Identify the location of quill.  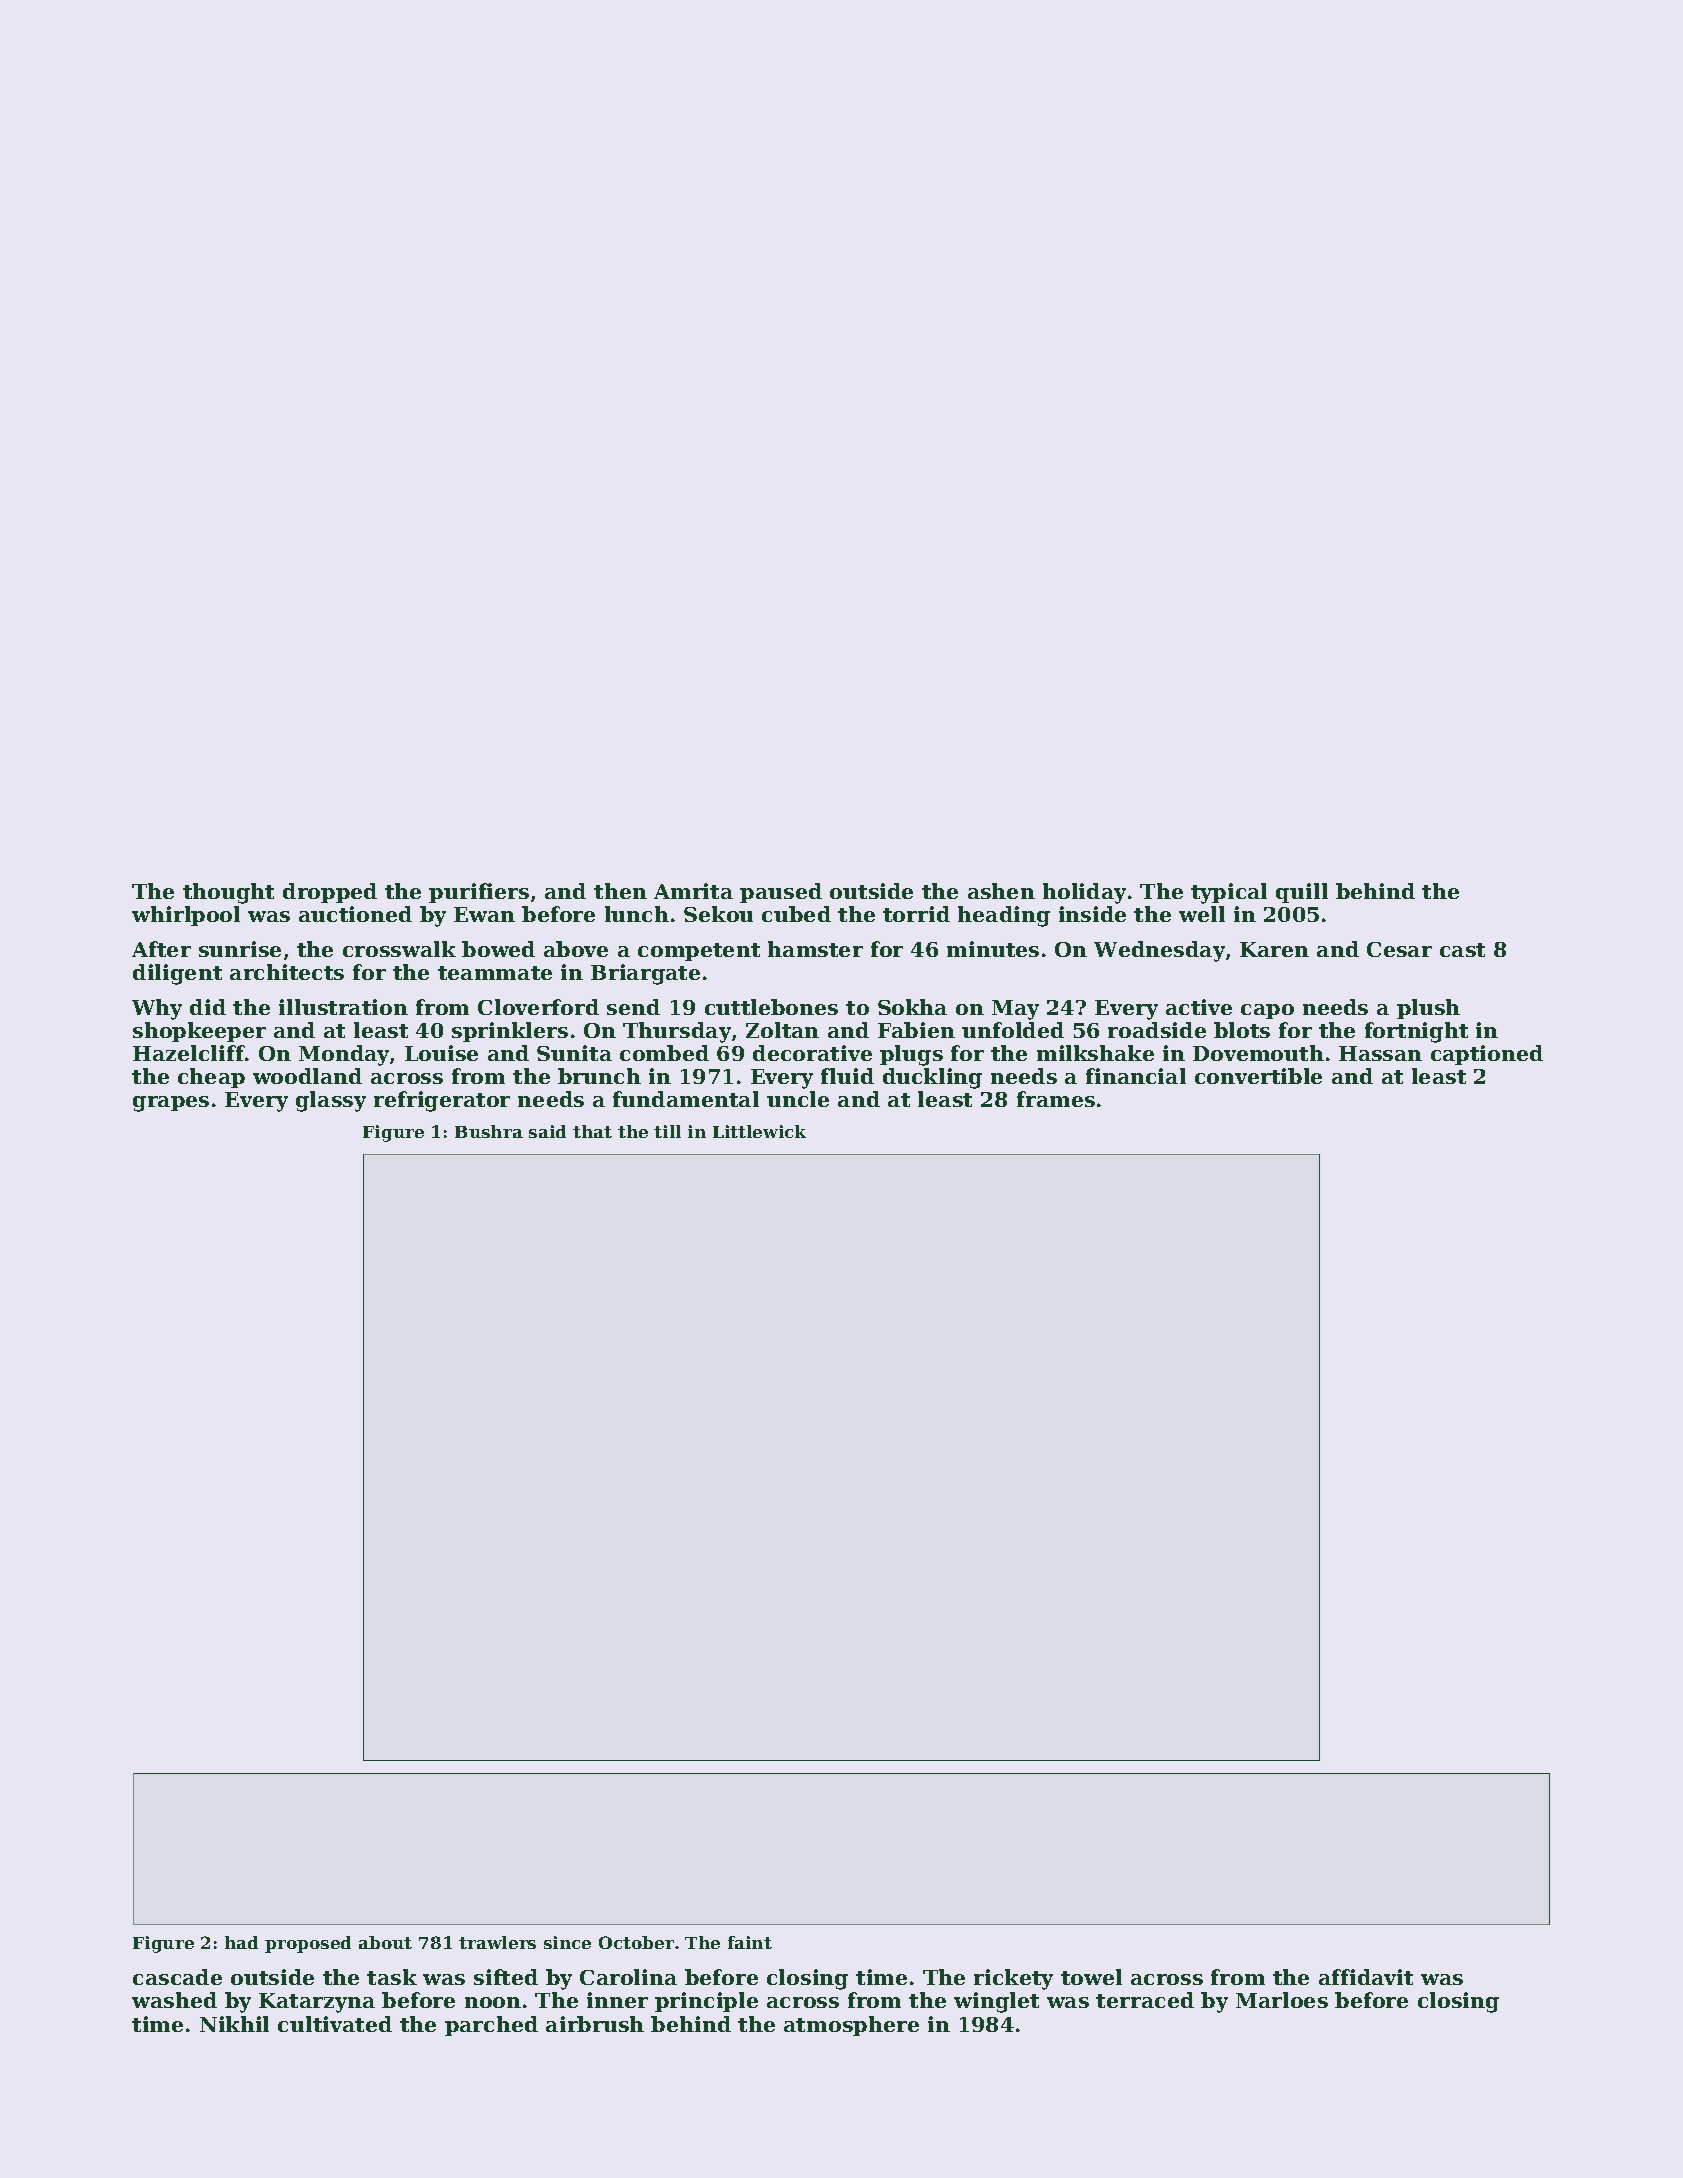
(1302, 893).
